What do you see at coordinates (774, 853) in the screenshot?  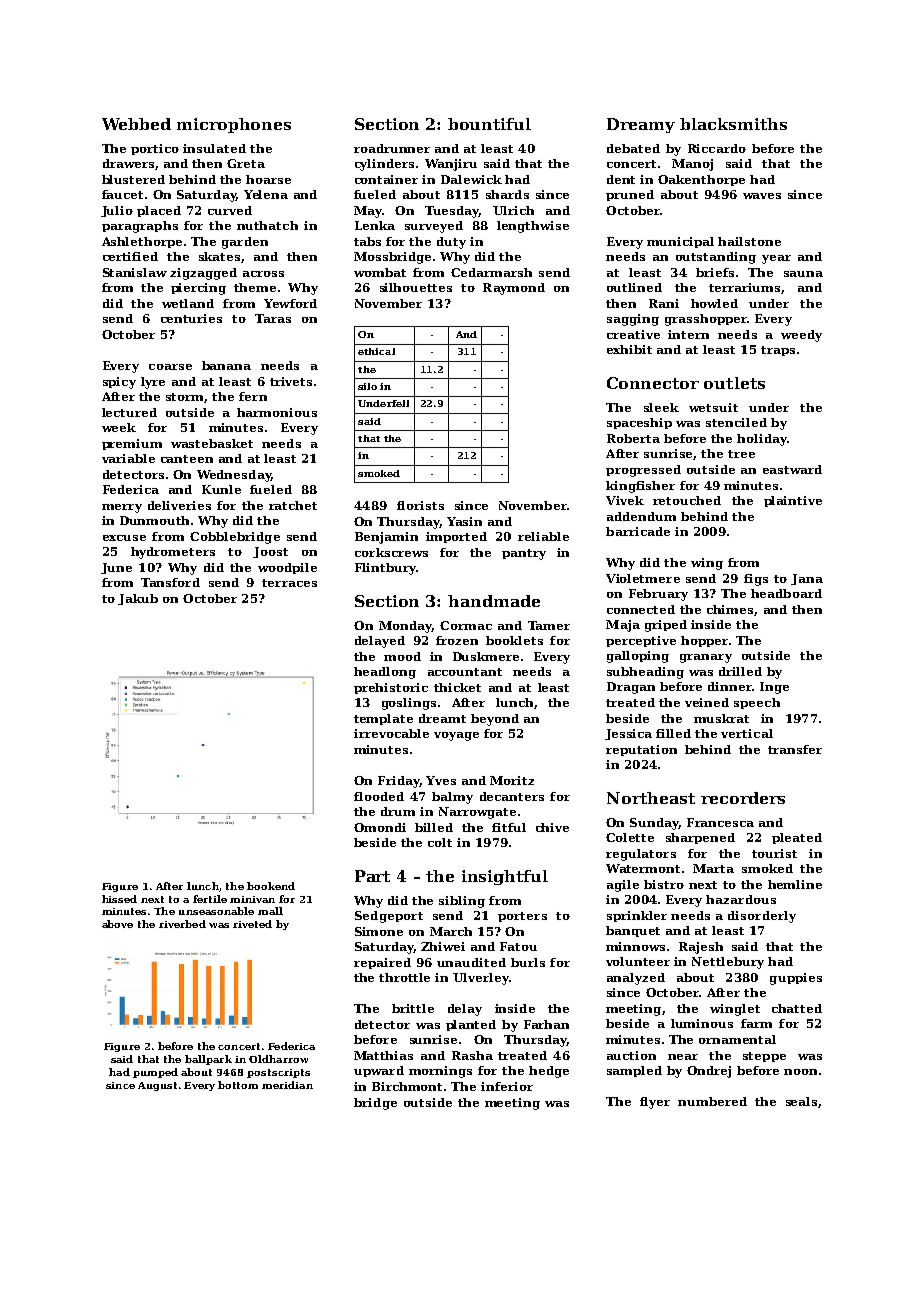 I see `tourist` at bounding box center [774, 853].
